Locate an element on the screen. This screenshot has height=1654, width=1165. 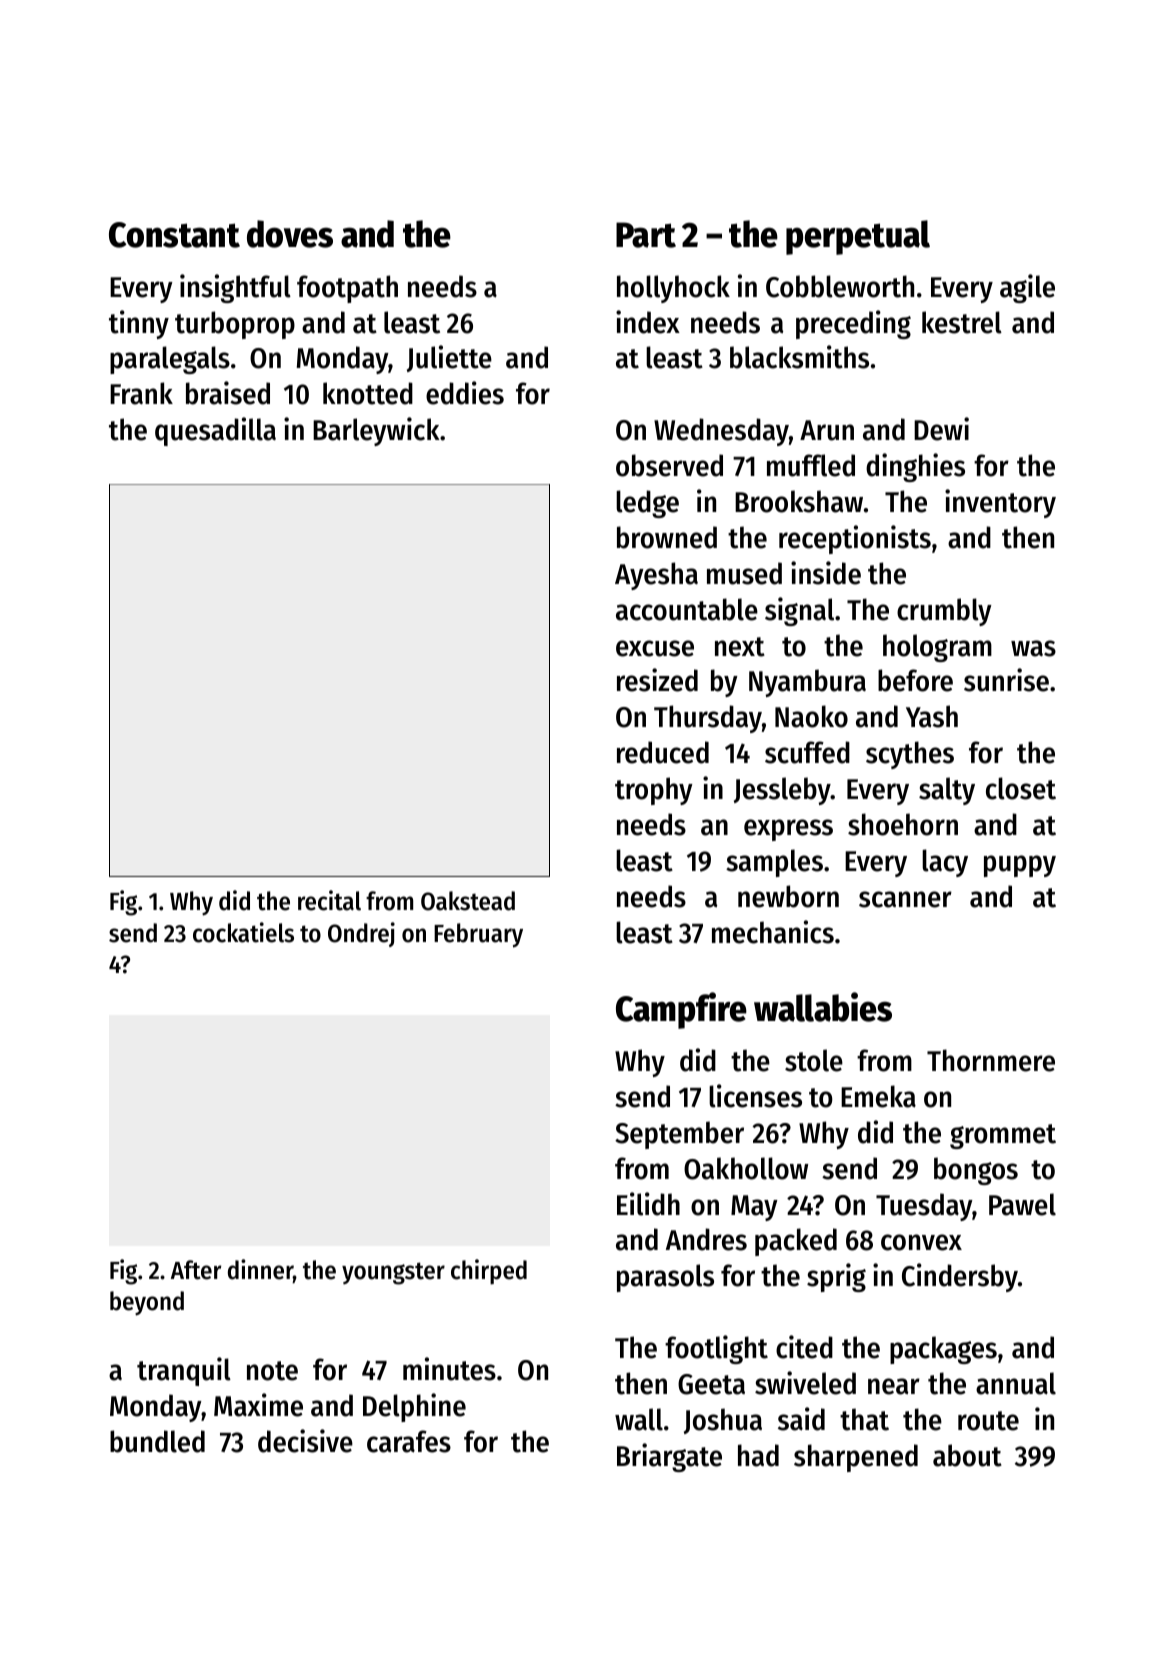
Campfire is located at coordinates (681, 1010).
